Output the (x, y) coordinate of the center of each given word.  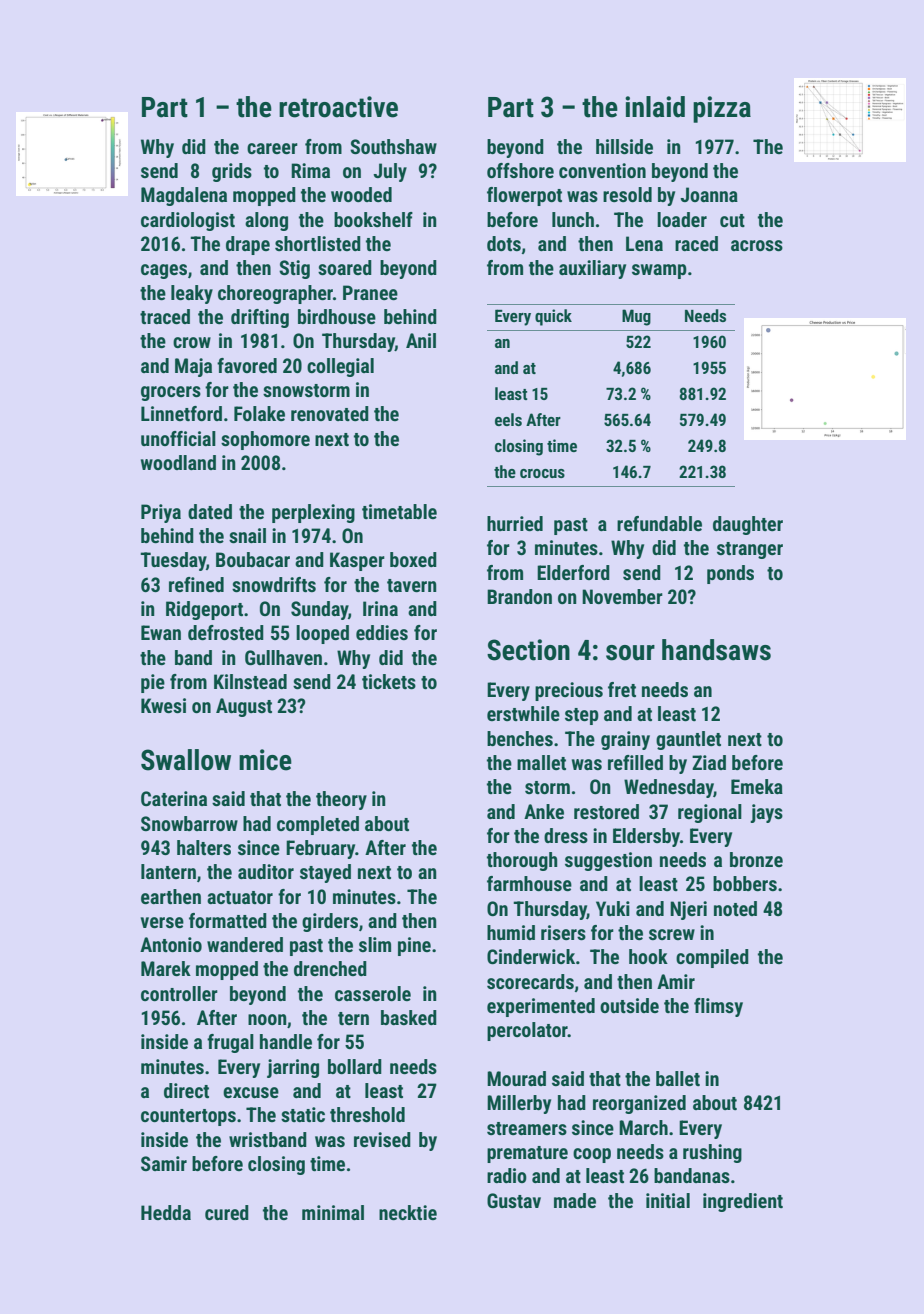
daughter (748, 525)
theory (341, 800)
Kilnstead (250, 681)
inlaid (655, 107)
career (272, 148)
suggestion (608, 861)
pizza (722, 109)
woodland (178, 462)
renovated (330, 413)
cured (227, 1212)
